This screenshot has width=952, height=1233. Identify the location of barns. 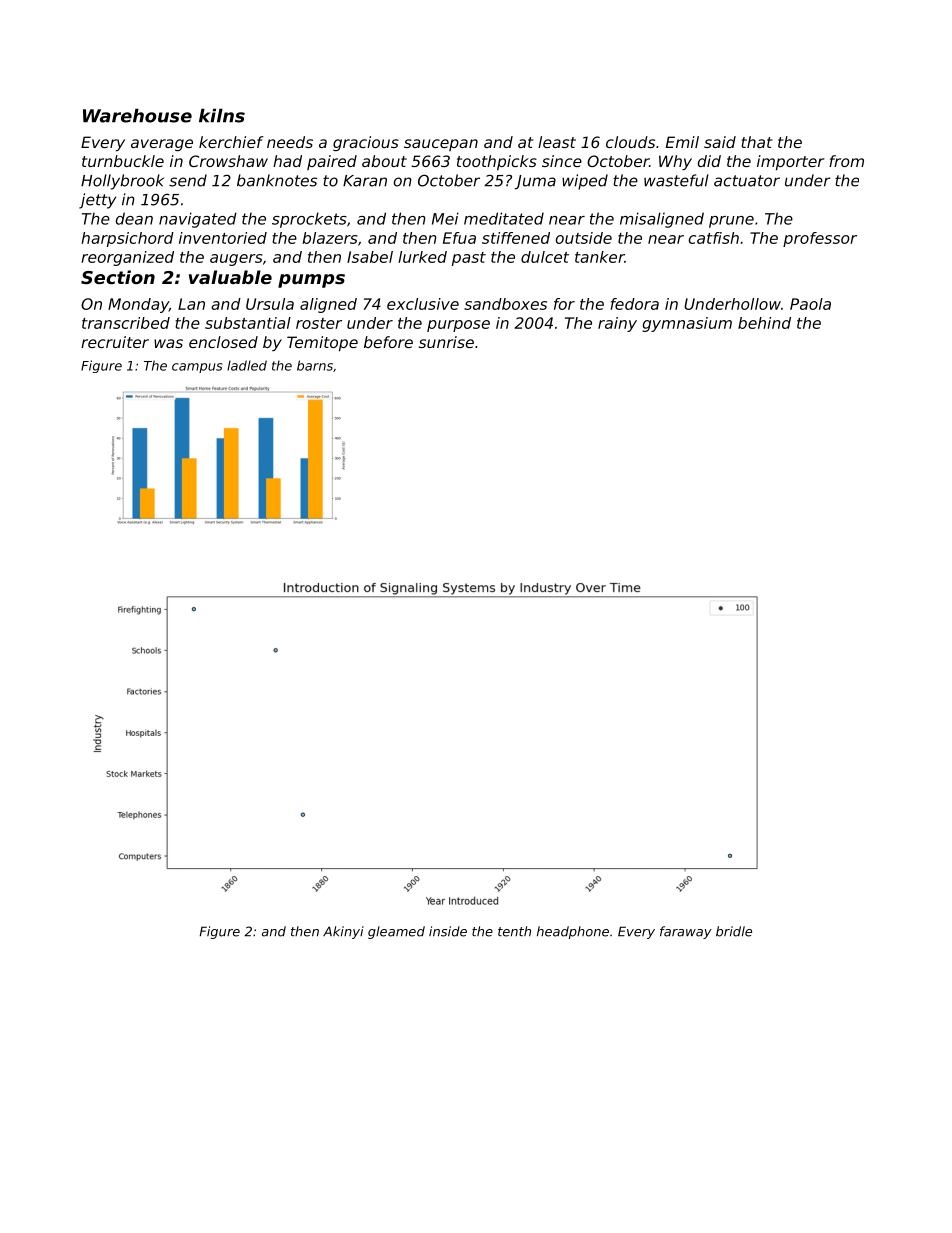
(315, 365).
